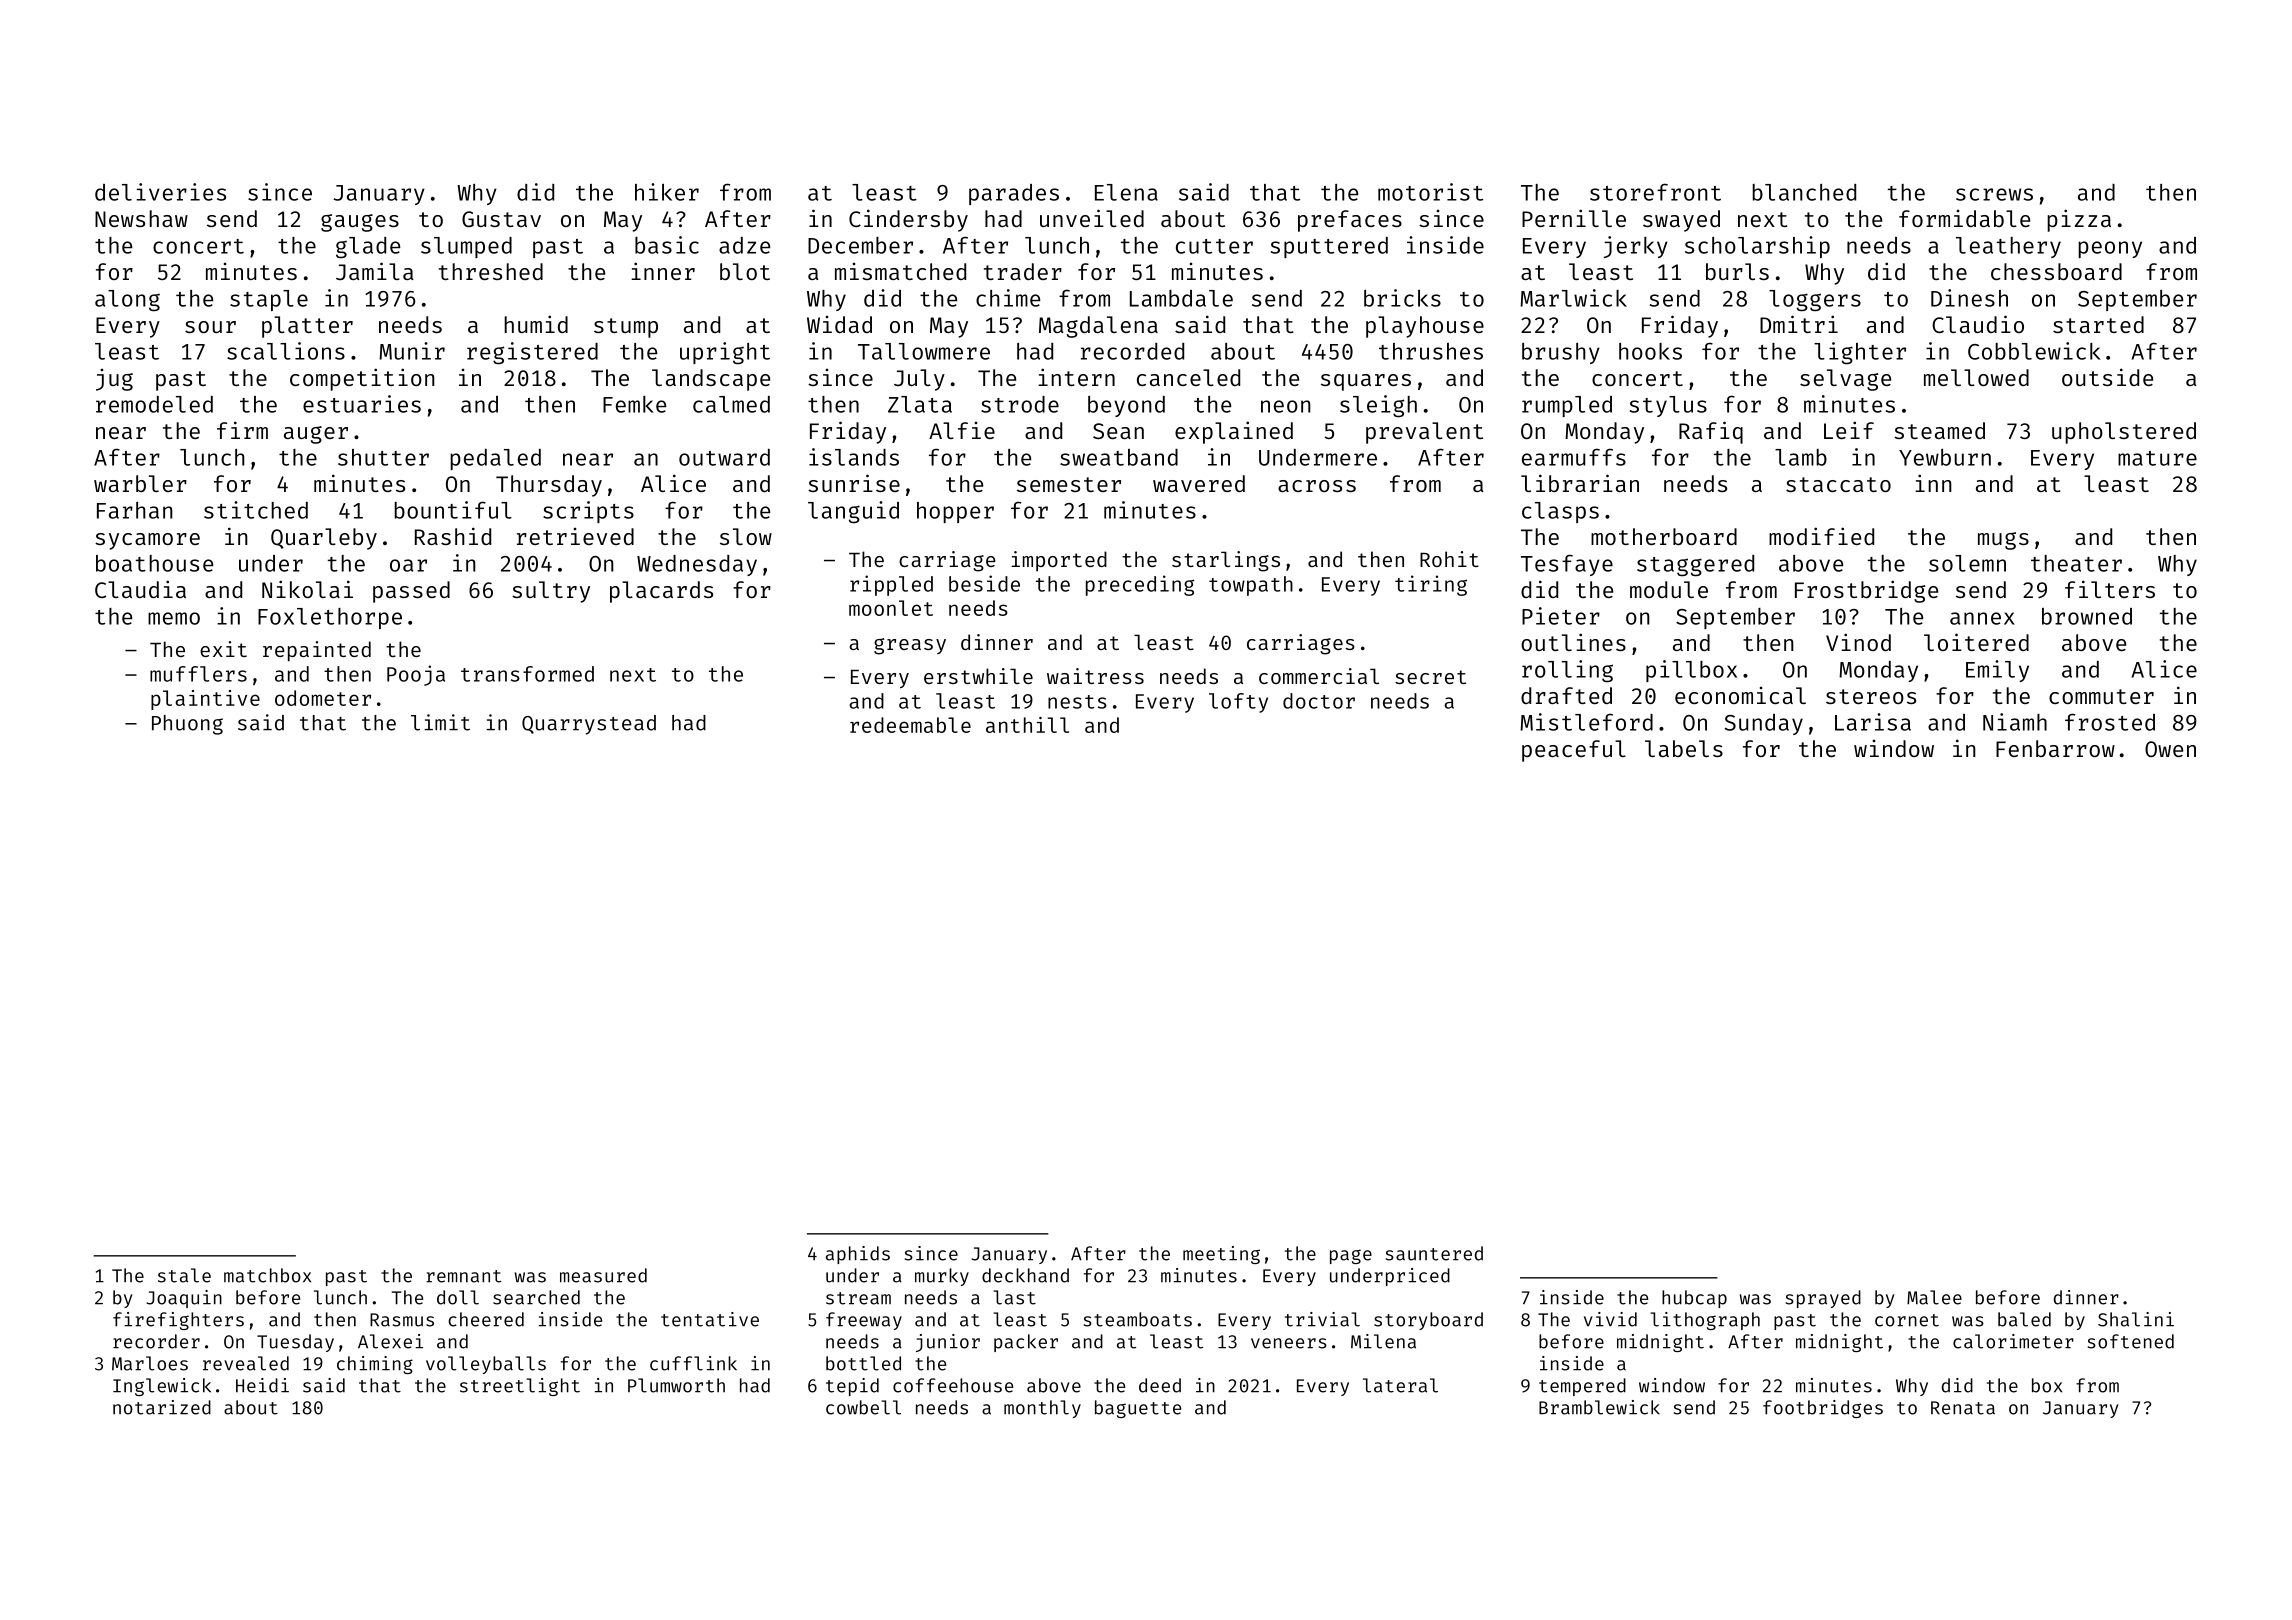  Describe the element at coordinates (1319, 676) in the page. I see `commercial` at that location.
